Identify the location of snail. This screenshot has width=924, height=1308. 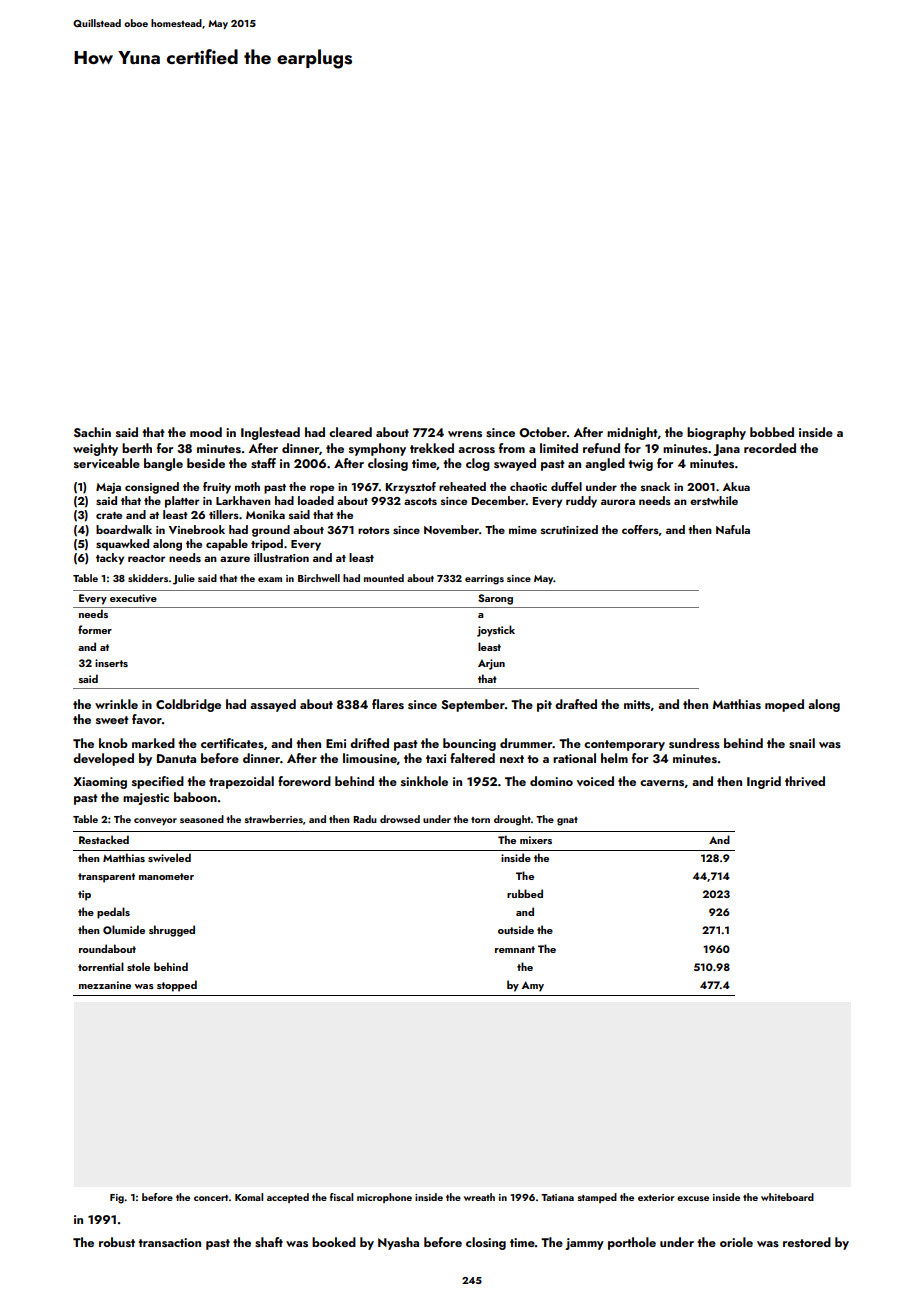
(802, 743).
